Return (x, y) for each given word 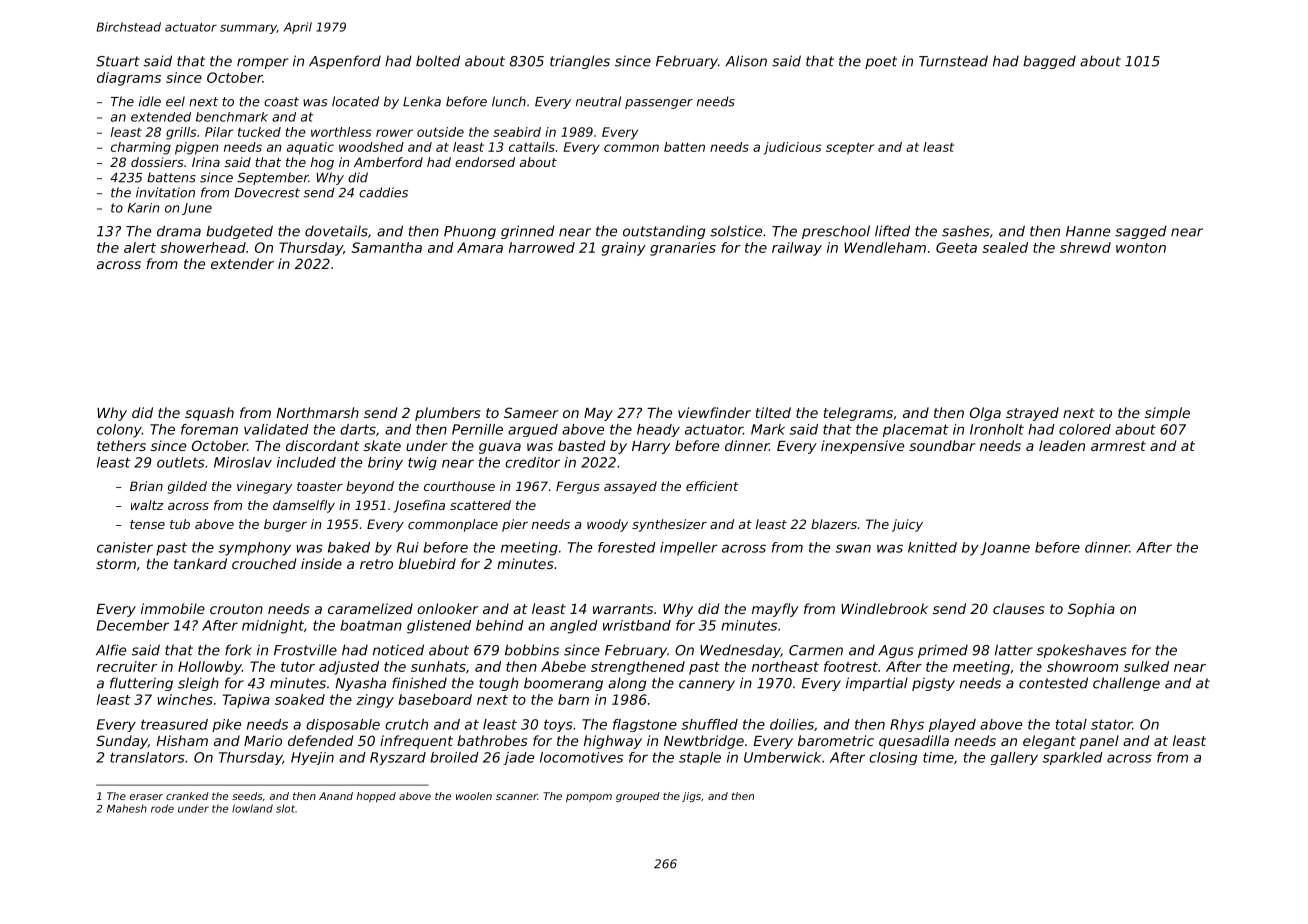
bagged (1049, 62)
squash (209, 414)
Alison (746, 61)
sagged (1141, 232)
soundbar (942, 445)
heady (658, 430)
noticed (398, 650)
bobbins (532, 650)
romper (262, 63)
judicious (793, 148)
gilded (187, 487)
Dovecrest (267, 193)
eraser (146, 797)
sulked (1146, 666)
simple (1167, 414)
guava (500, 448)
